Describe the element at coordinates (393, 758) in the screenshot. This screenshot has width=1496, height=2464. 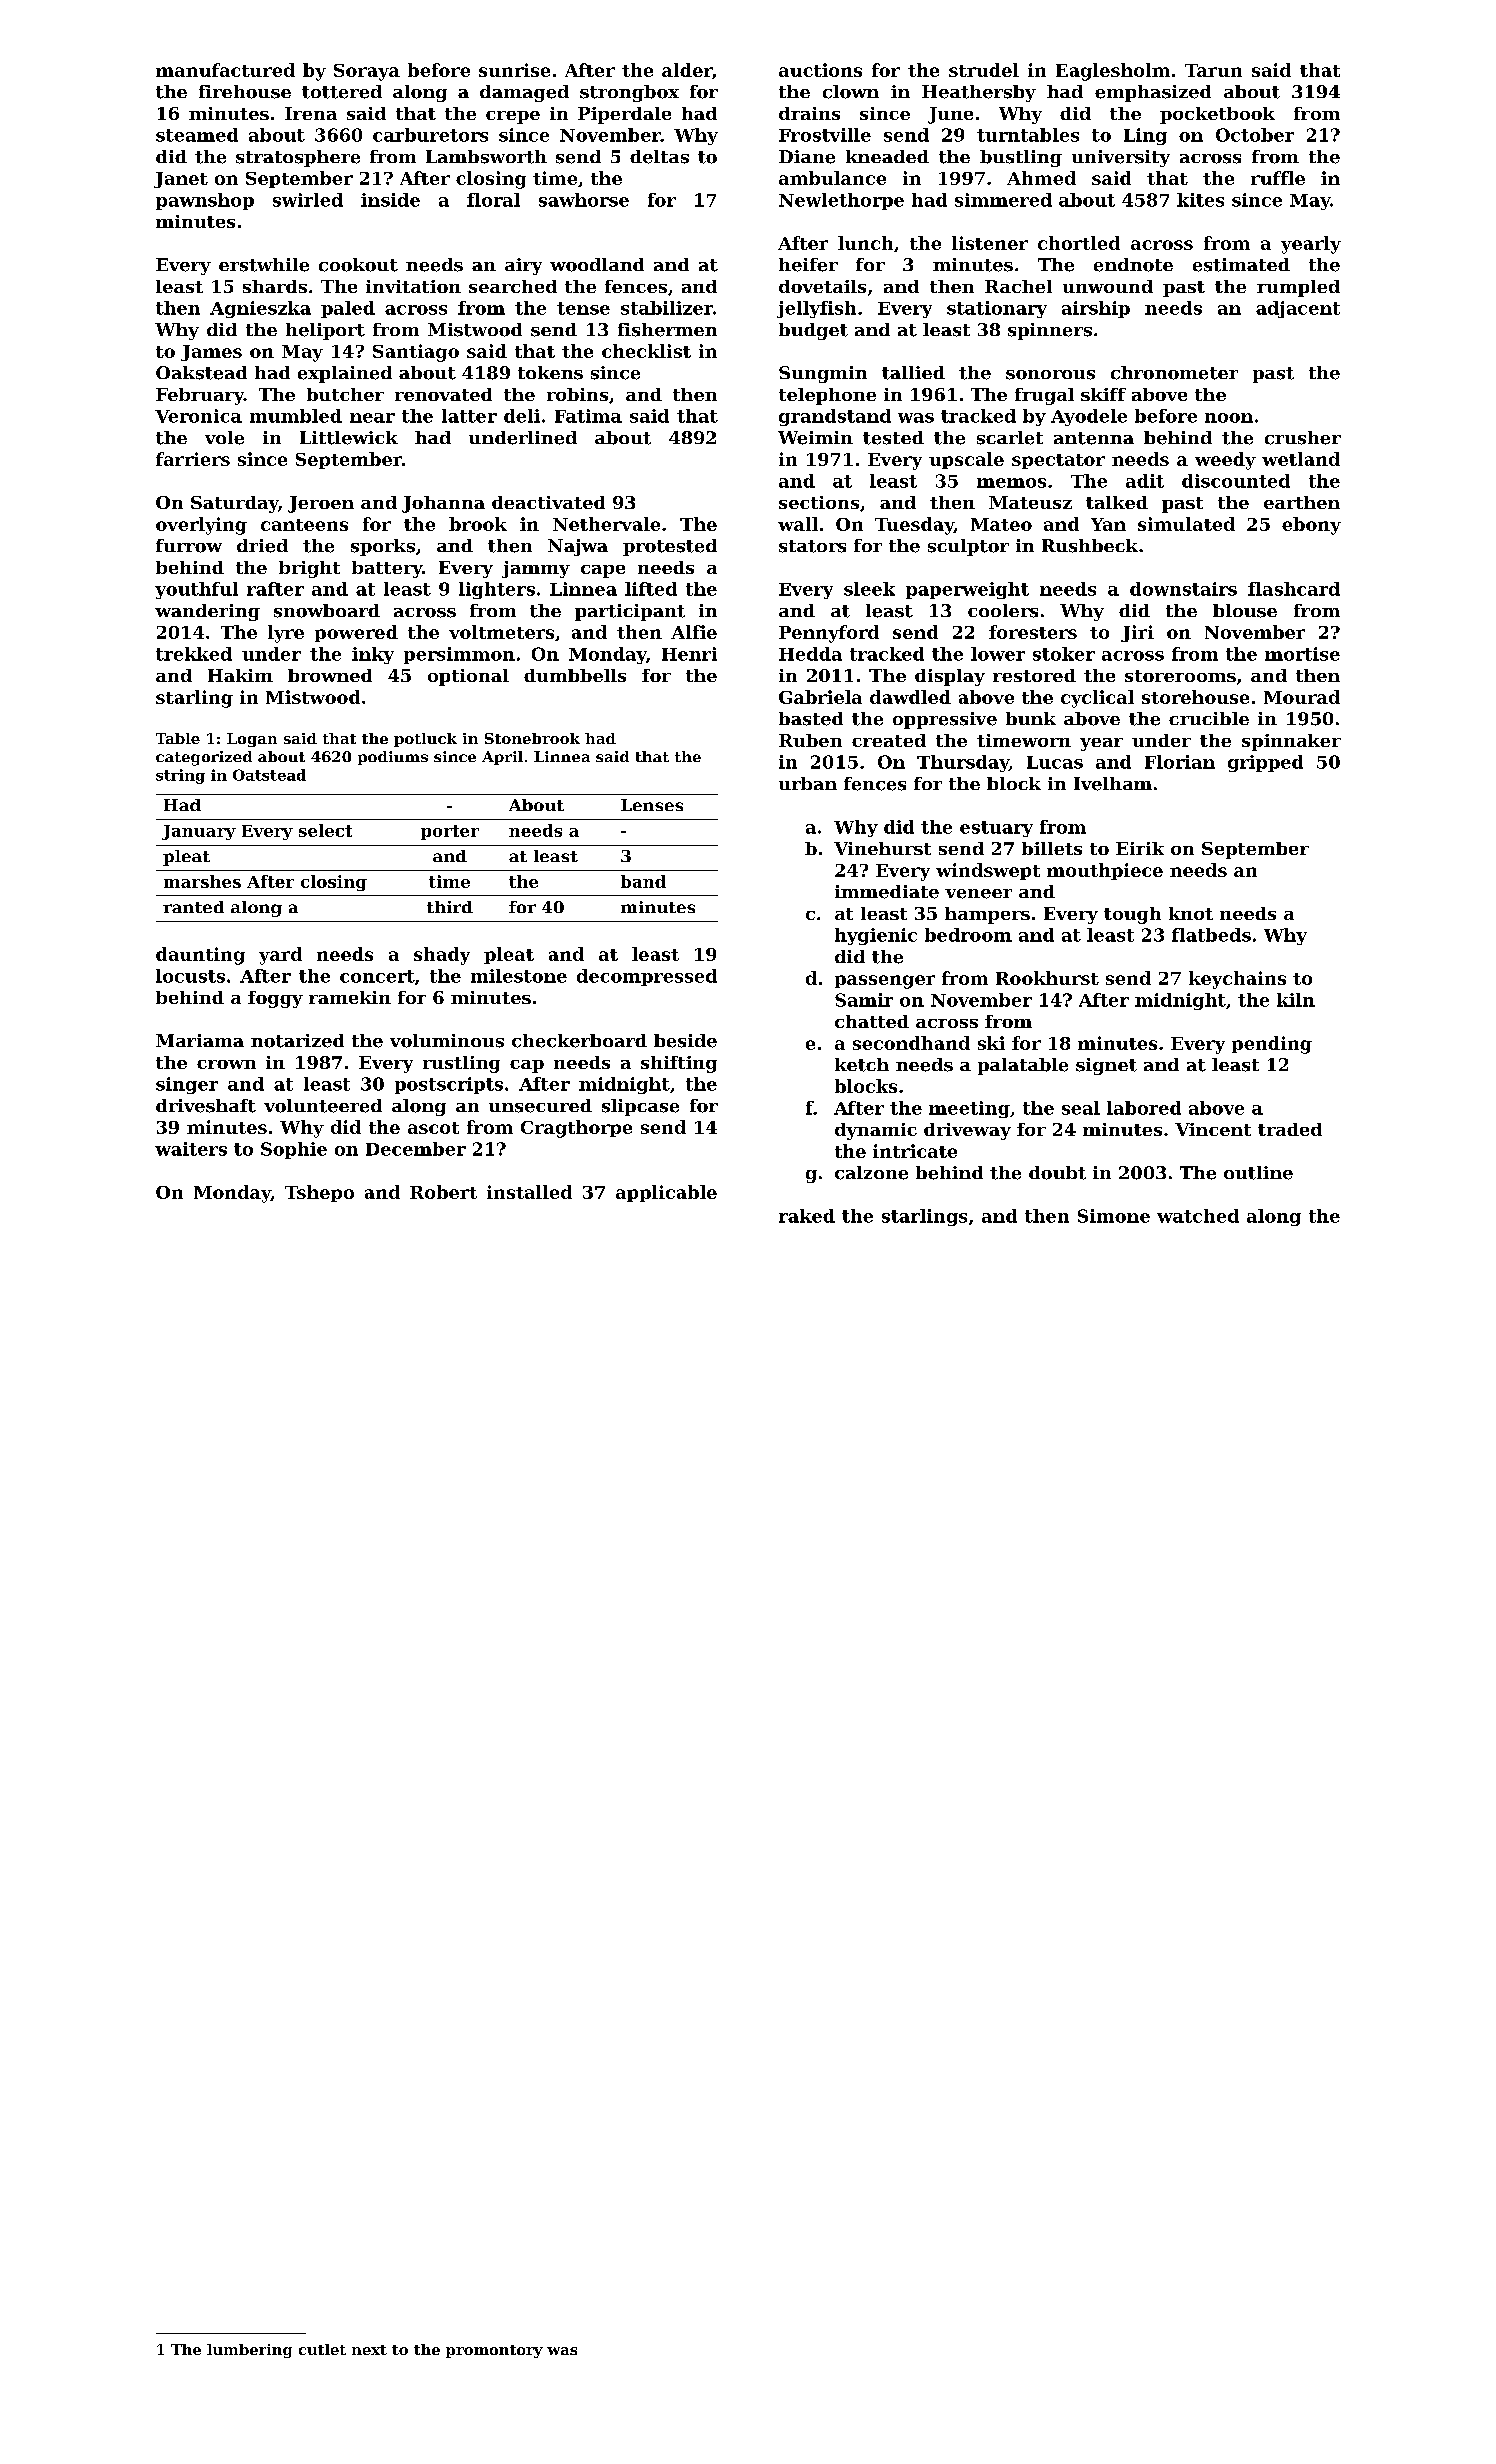
I see `podiums` at that location.
